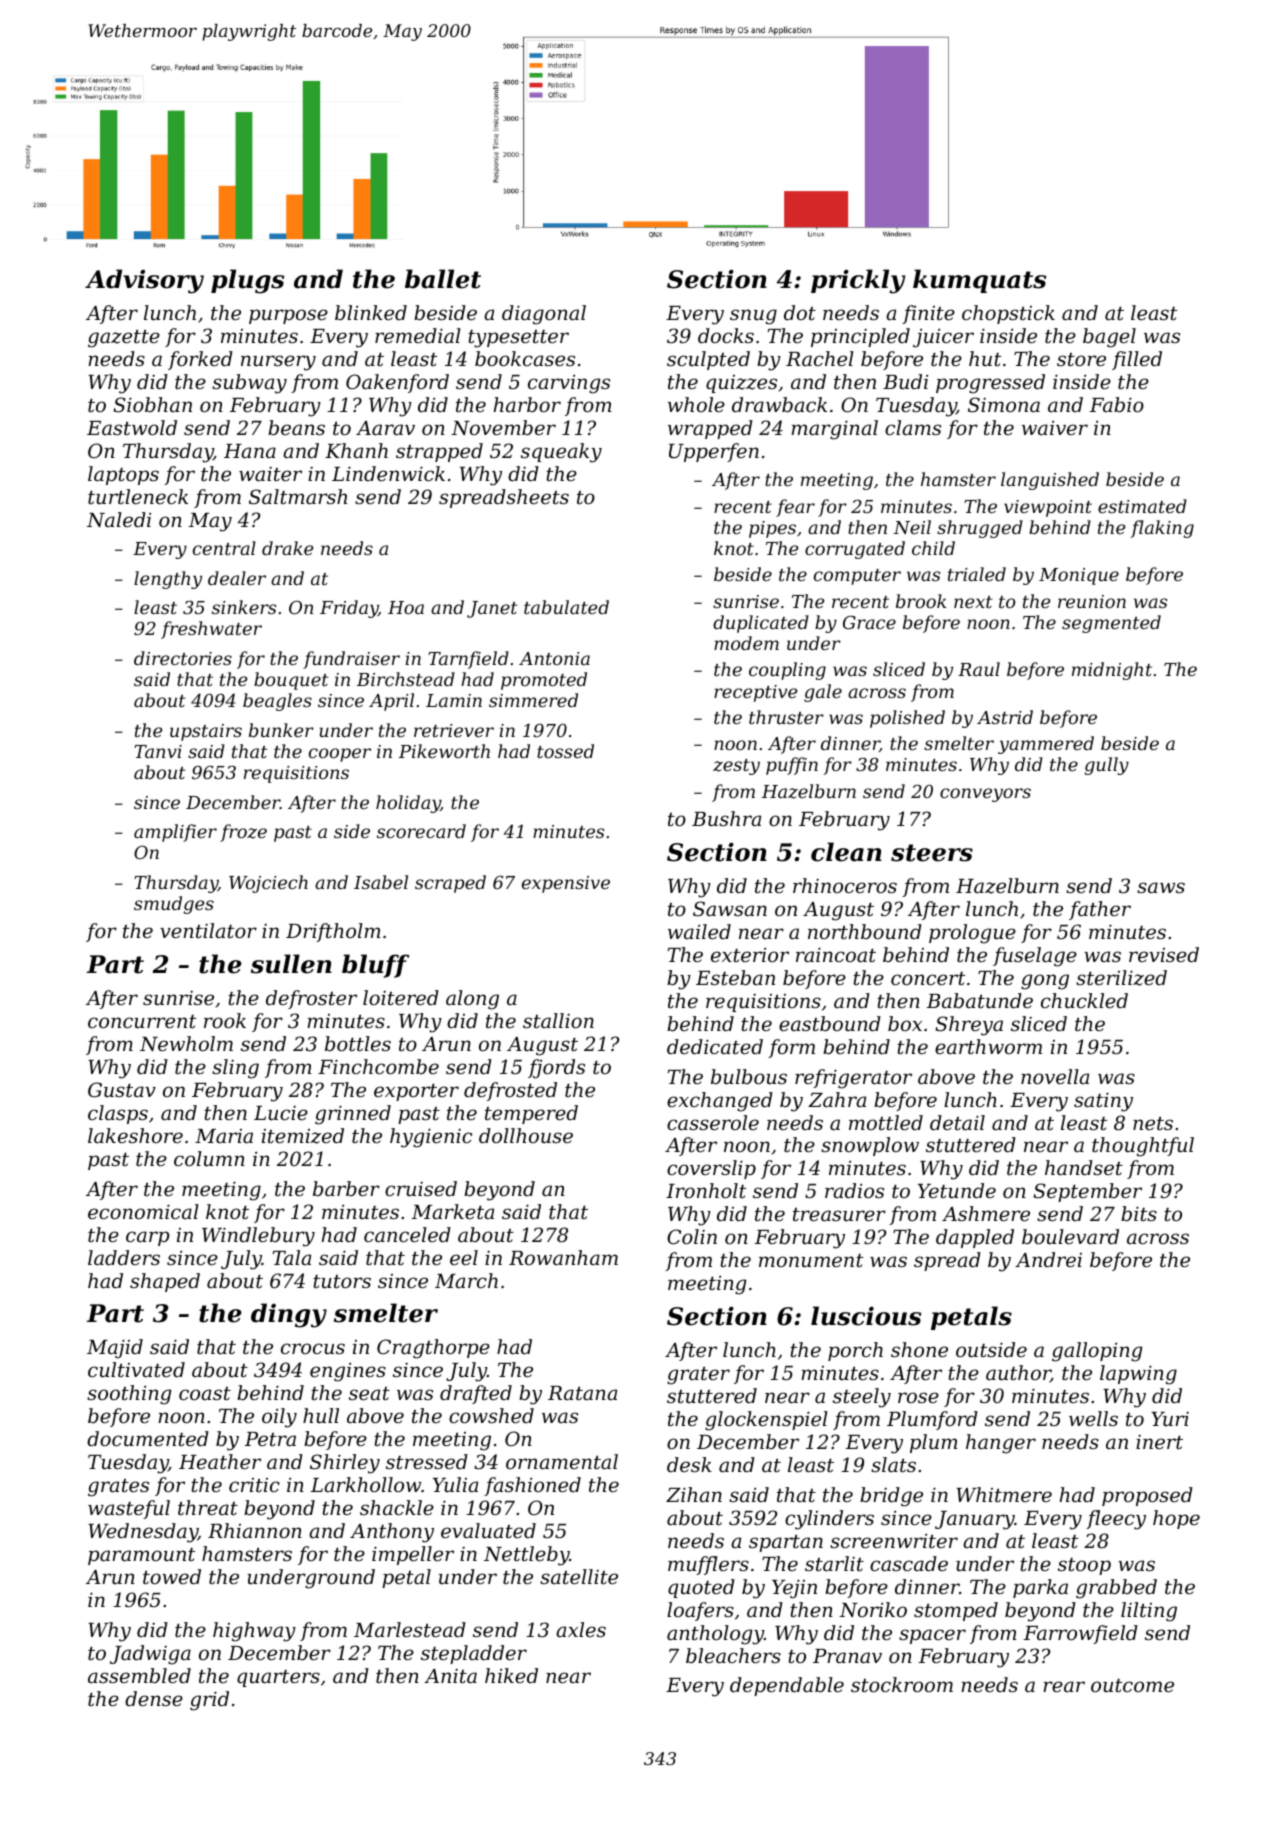 The height and width of the document is (1821, 1288). I want to click on gazette, so click(124, 339).
